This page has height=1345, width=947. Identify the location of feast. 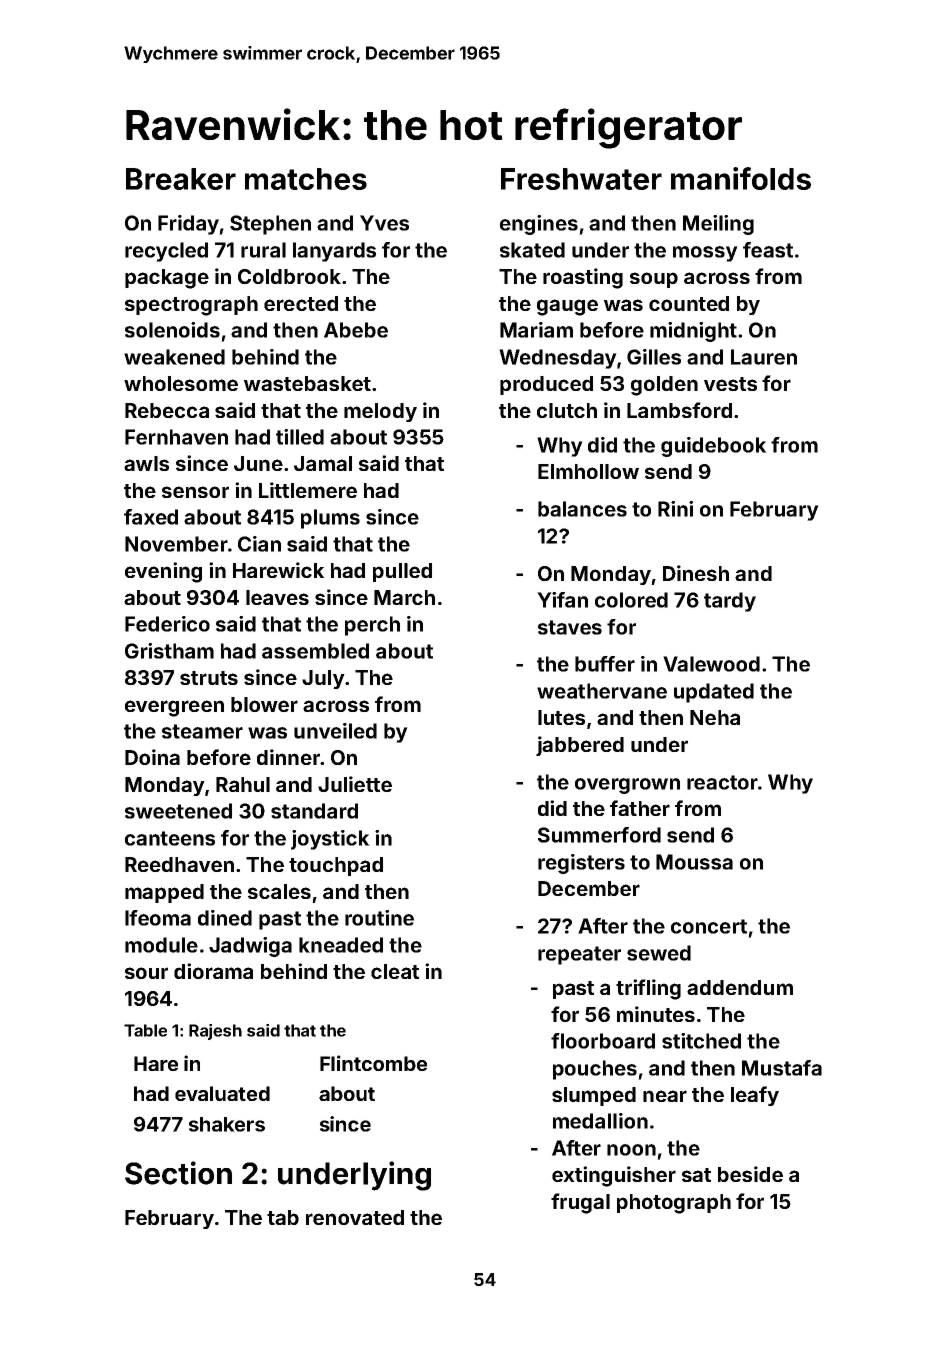
(768, 250).
